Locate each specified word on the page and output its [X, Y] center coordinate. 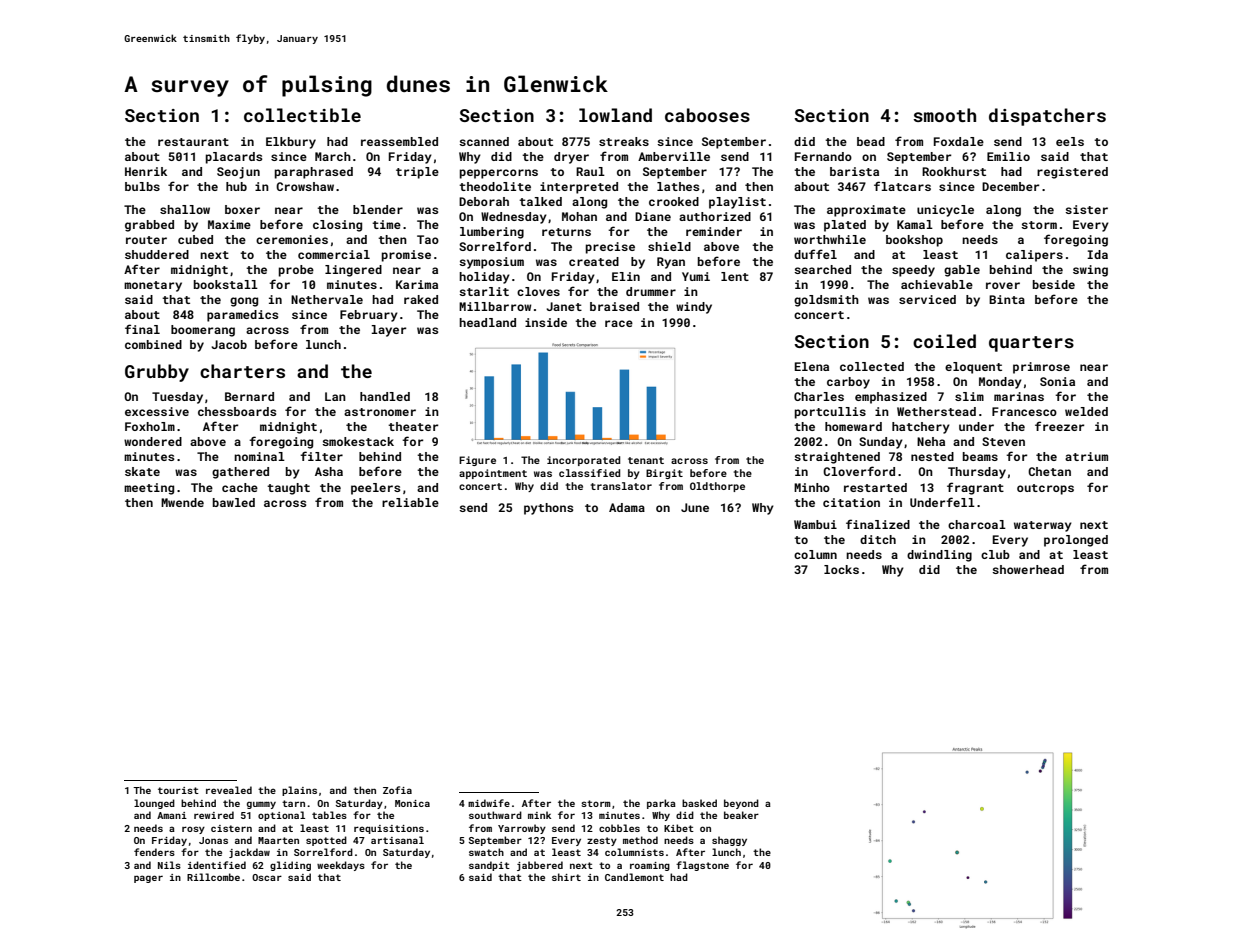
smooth [944, 115]
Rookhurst [954, 171]
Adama [627, 507]
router [146, 240]
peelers [375, 489]
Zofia [397, 790]
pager [148, 879]
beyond [741, 804]
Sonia [1057, 381]
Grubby [157, 373]
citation [851, 502]
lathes [678, 186]
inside [546, 322]
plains [299, 791]
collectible [302, 115]
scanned [484, 141]
